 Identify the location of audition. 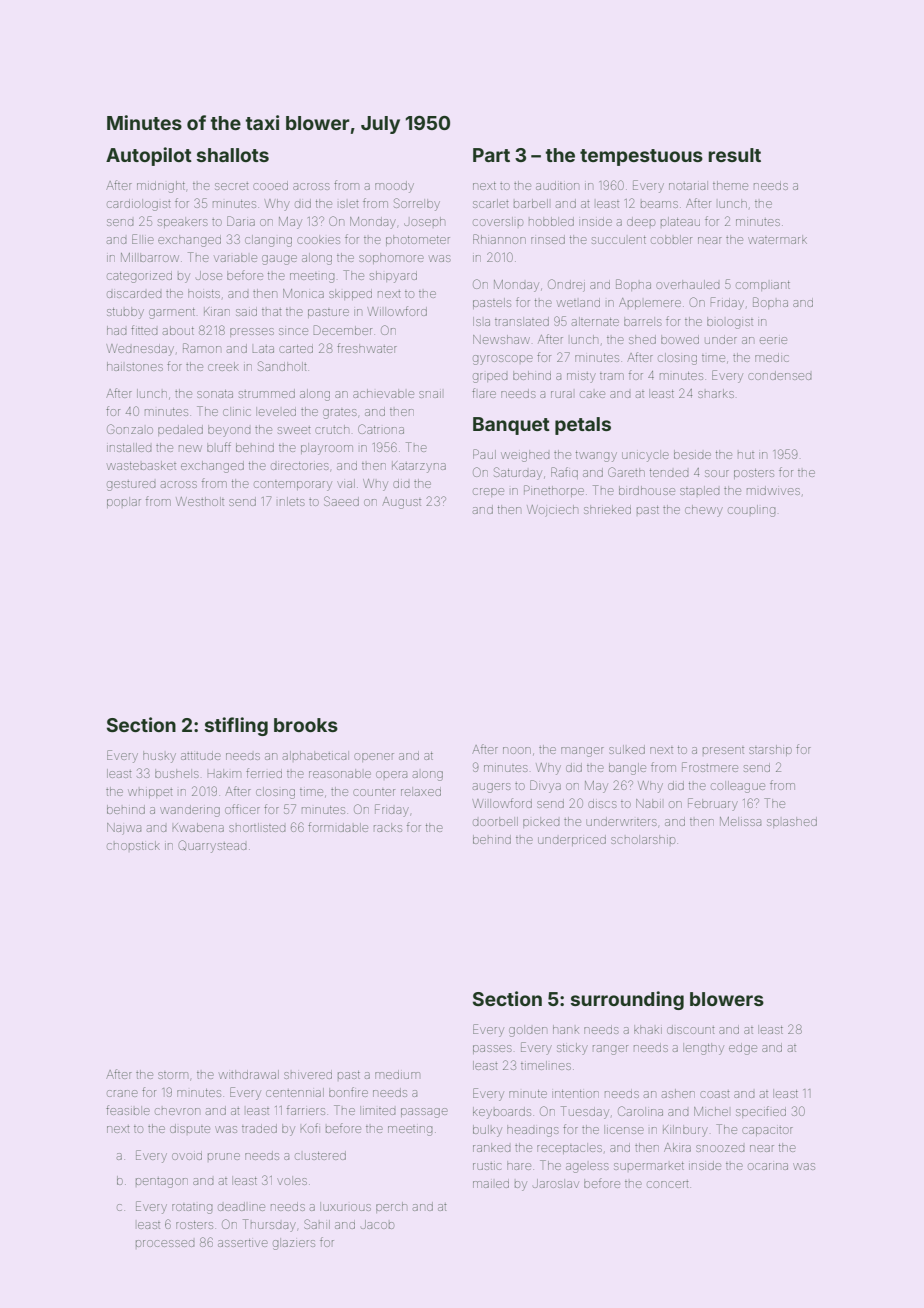
(557, 186).
